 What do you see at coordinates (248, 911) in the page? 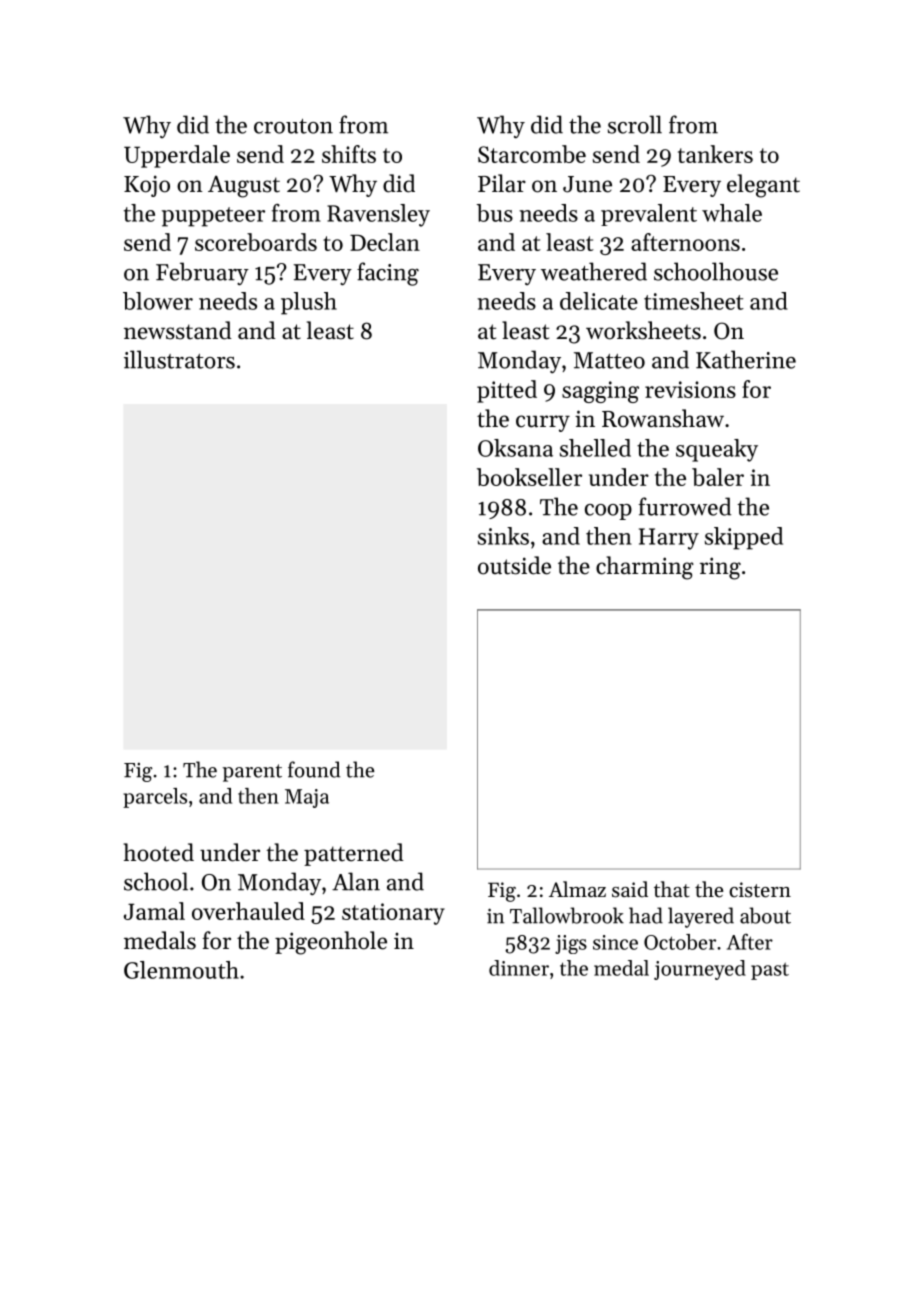
I see `overhauled` at bounding box center [248, 911].
